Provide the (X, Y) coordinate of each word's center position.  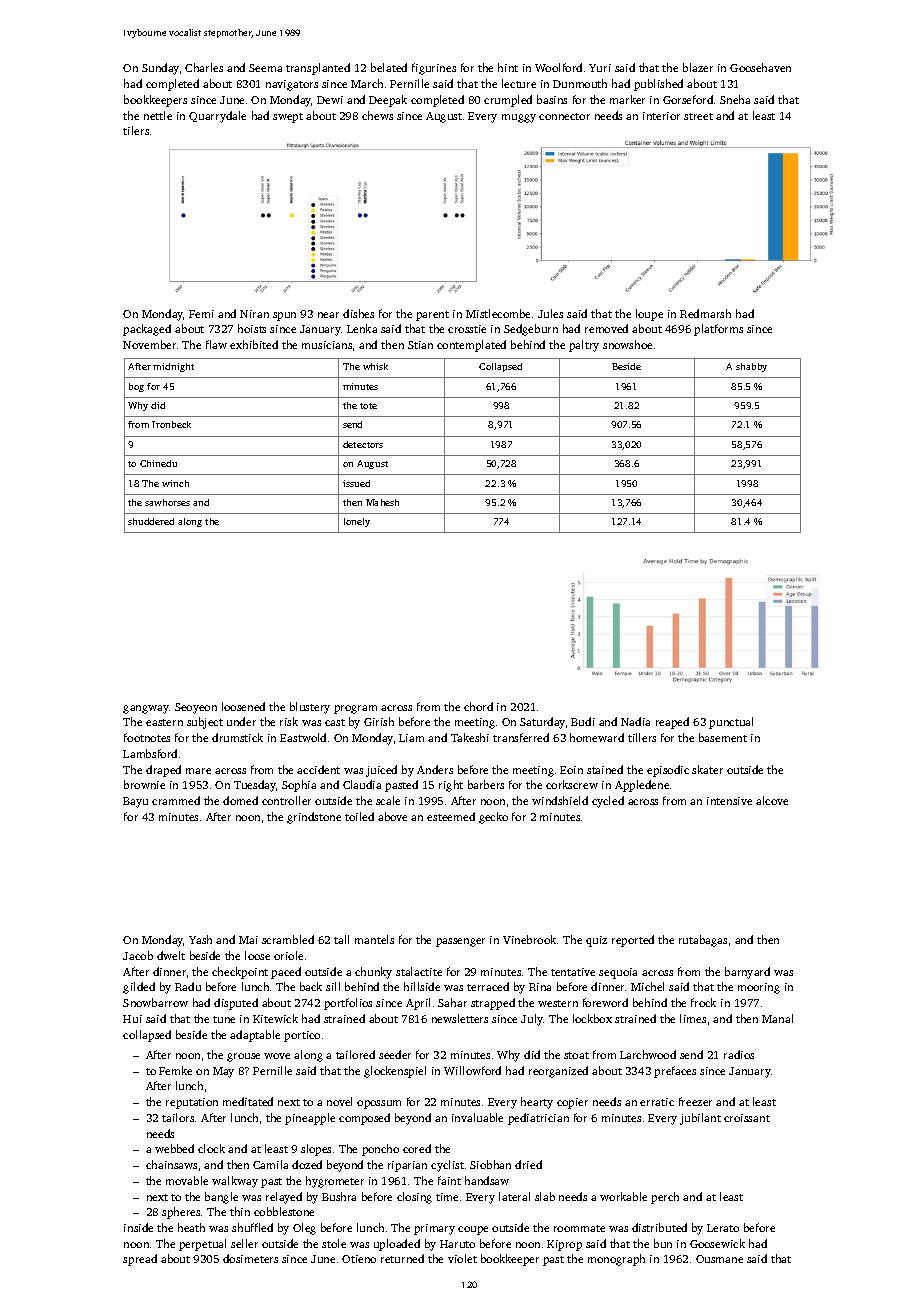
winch (175, 483)
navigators (292, 85)
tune (224, 1019)
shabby (751, 367)
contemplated (471, 346)
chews (377, 115)
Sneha (735, 99)
